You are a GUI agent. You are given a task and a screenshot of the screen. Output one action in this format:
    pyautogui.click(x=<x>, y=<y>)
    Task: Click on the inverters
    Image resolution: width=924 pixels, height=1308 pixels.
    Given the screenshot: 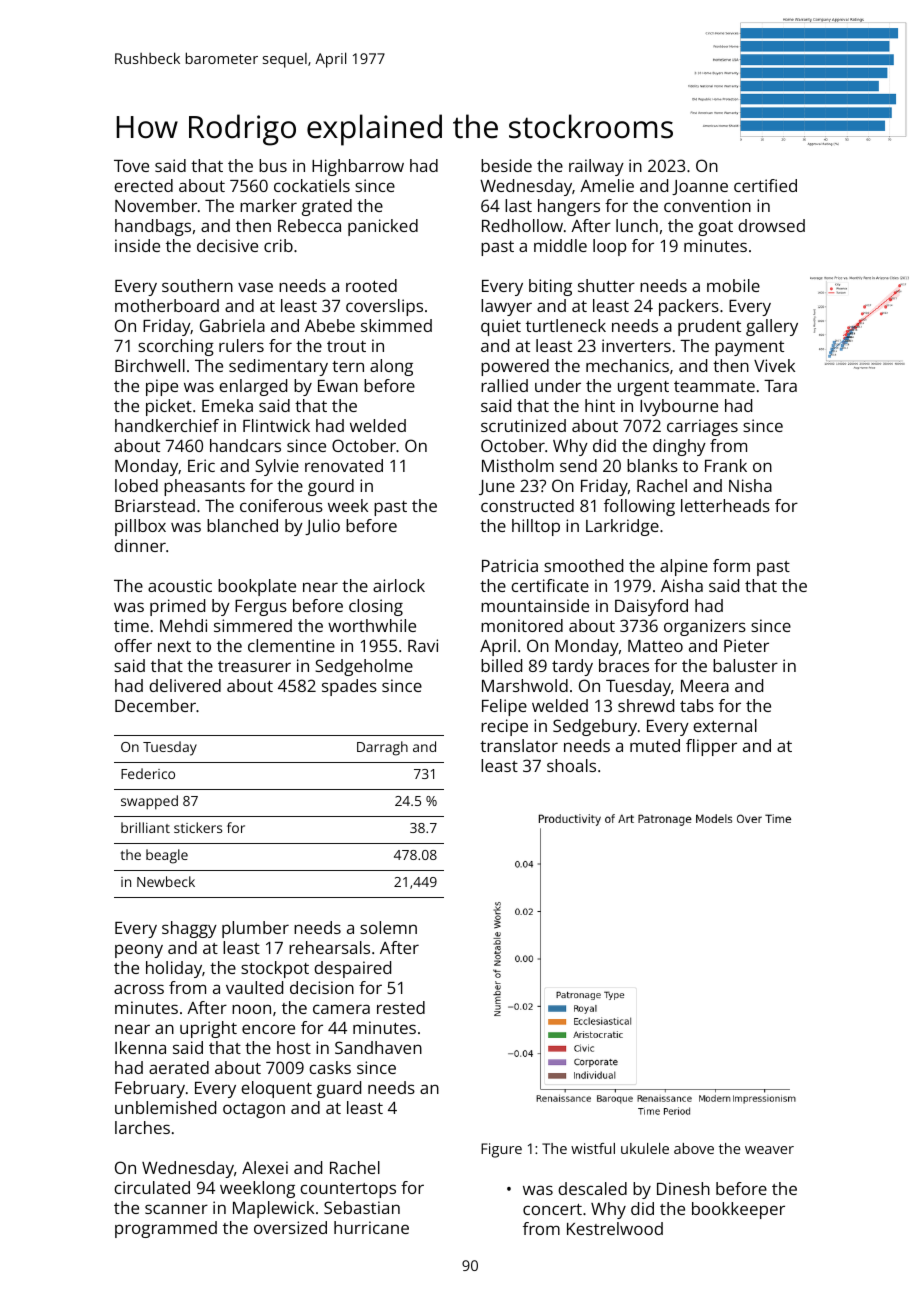 What is the action you would take?
    pyautogui.click(x=636, y=345)
